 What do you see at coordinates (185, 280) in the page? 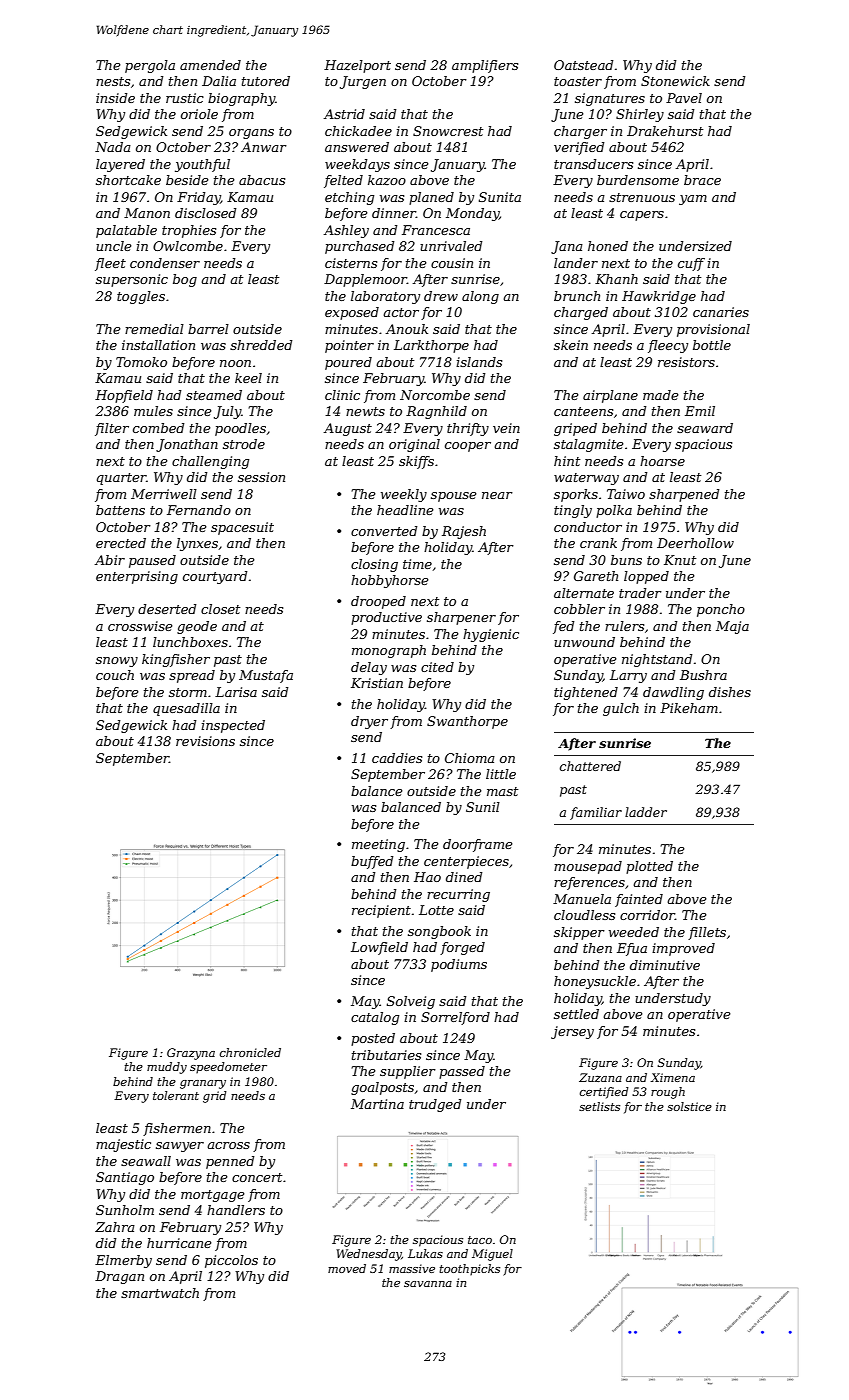
I see `bog` at bounding box center [185, 280].
